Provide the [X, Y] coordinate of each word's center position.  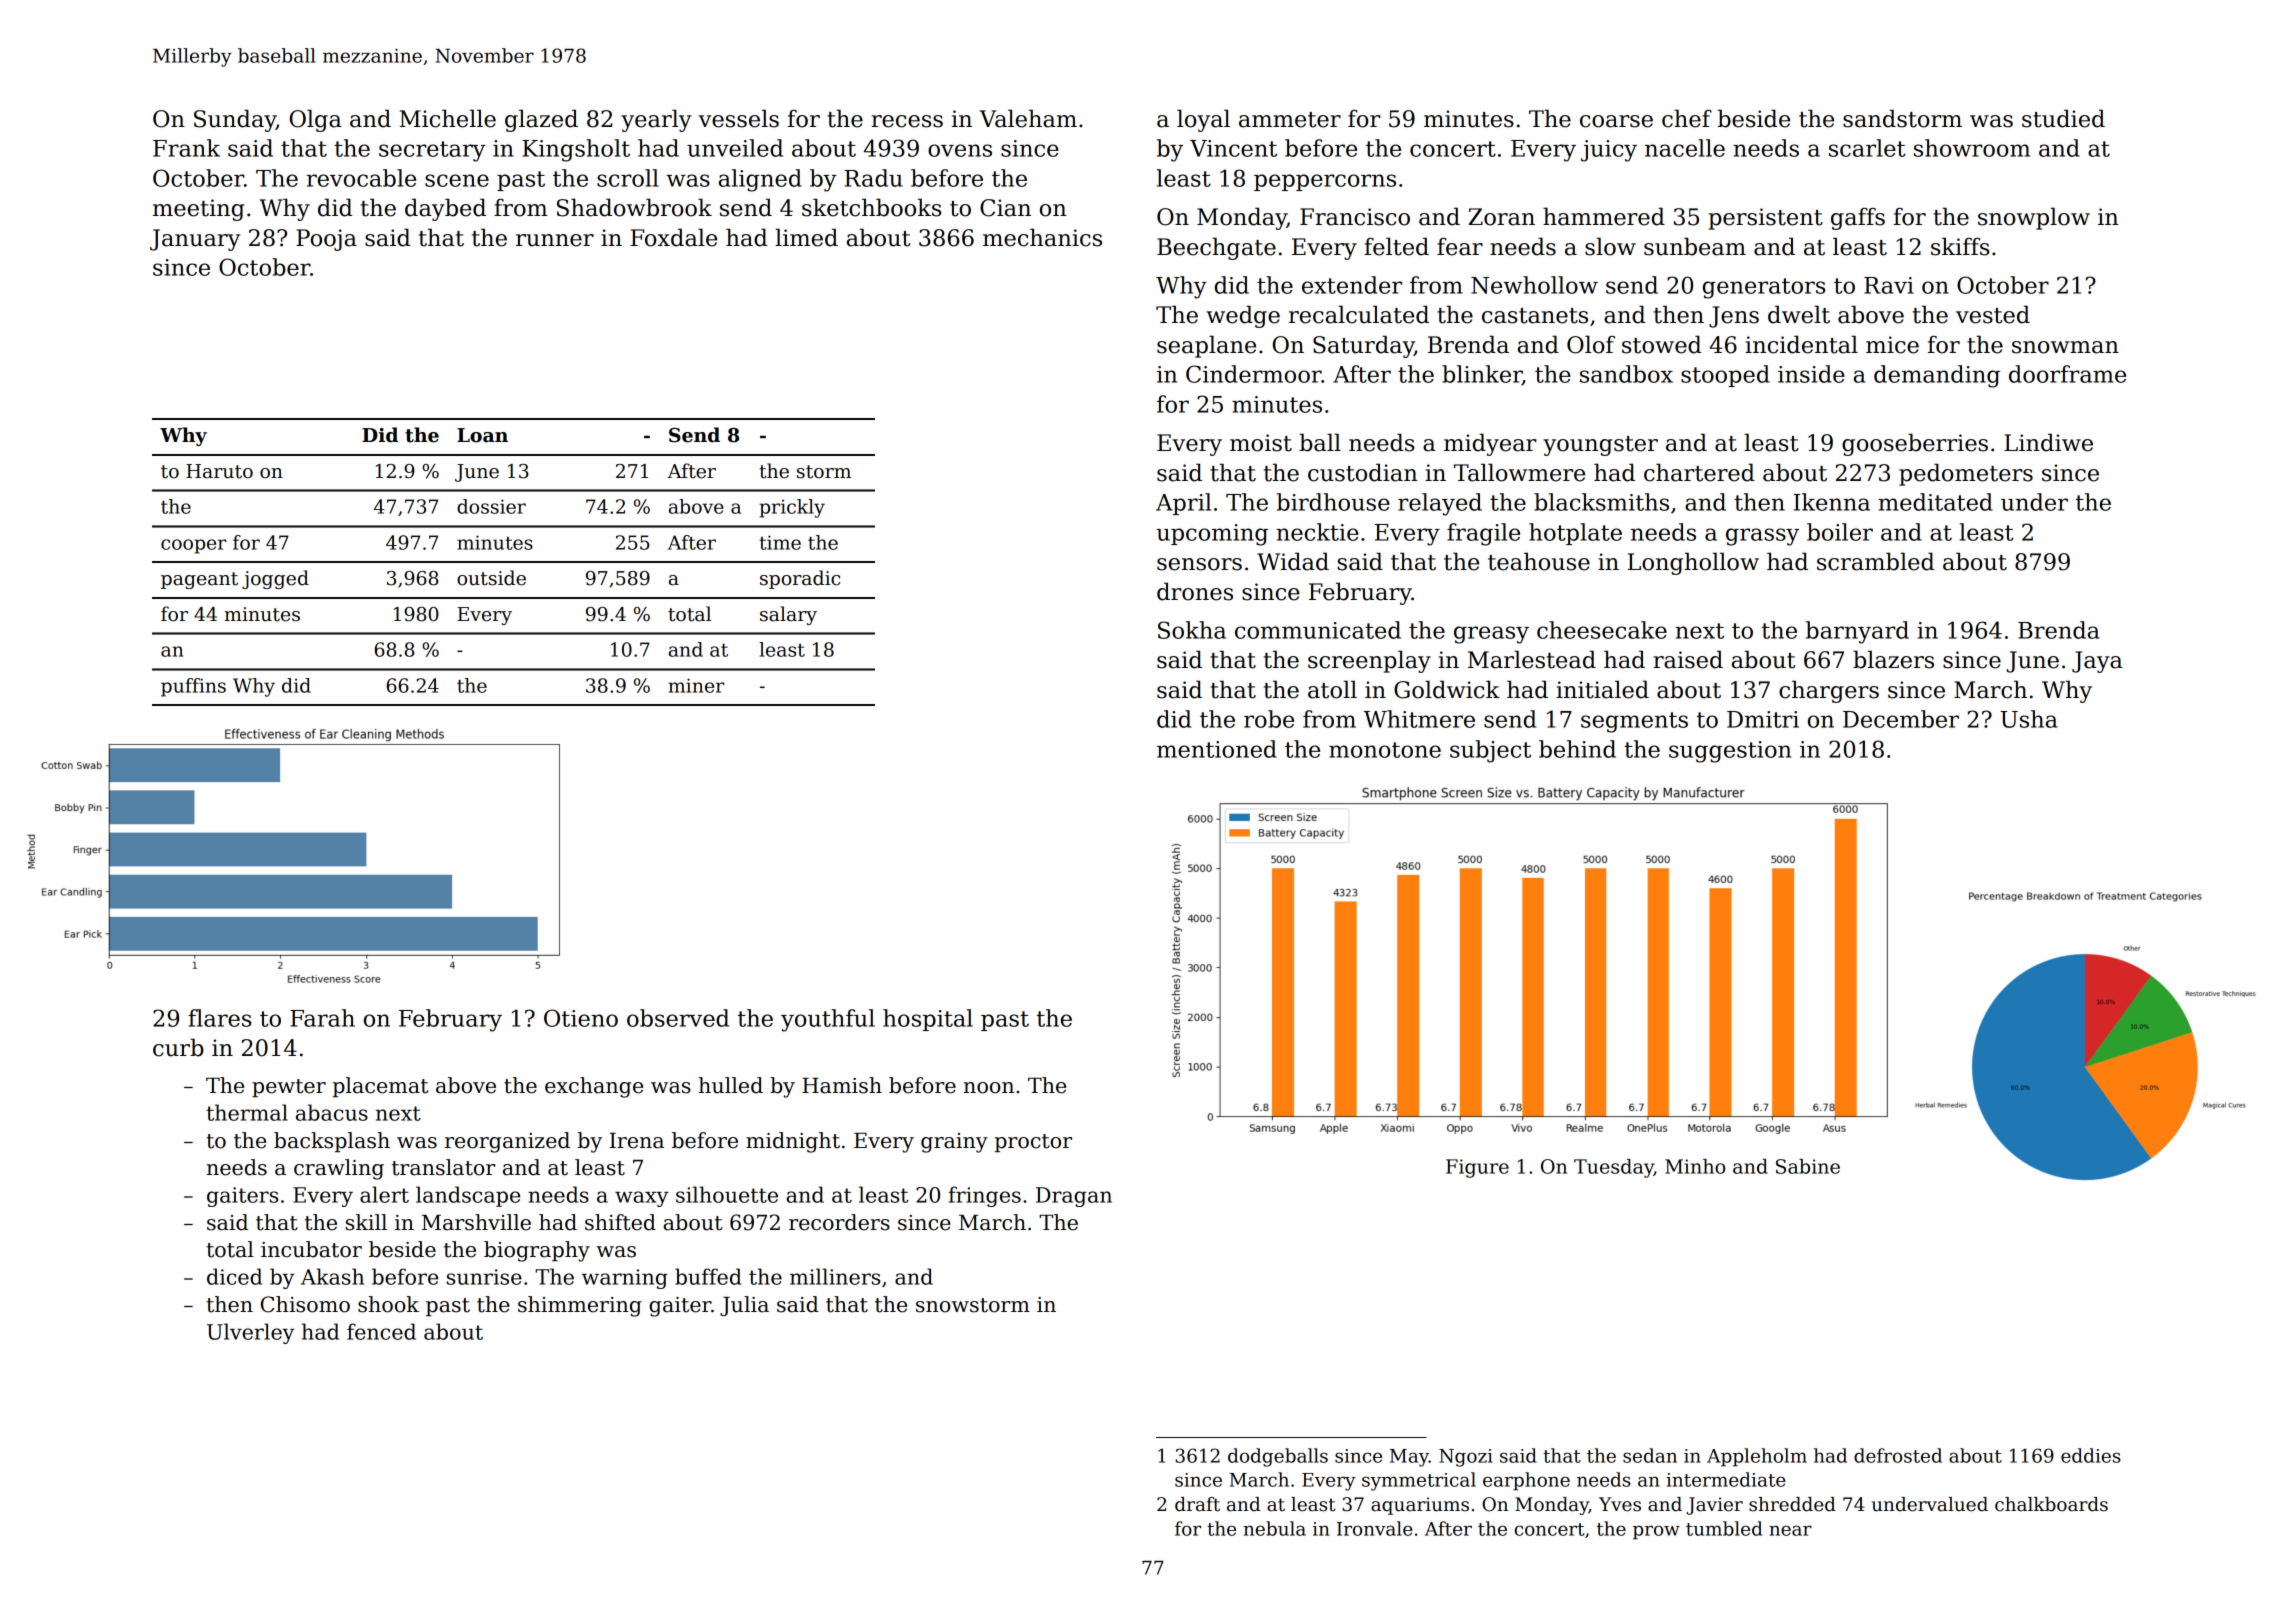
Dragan [1074, 1197]
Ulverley [251, 1333]
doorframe [2067, 374]
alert [384, 1194]
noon [989, 1088]
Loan [482, 435]
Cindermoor [1254, 374]
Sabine [1808, 1166]
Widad [1293, 561]
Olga [316, 120]
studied [2063, 118]
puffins [193, 687]
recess [907, 121]
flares [219, 1018]
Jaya [2097, 662]
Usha [2029, 719]
